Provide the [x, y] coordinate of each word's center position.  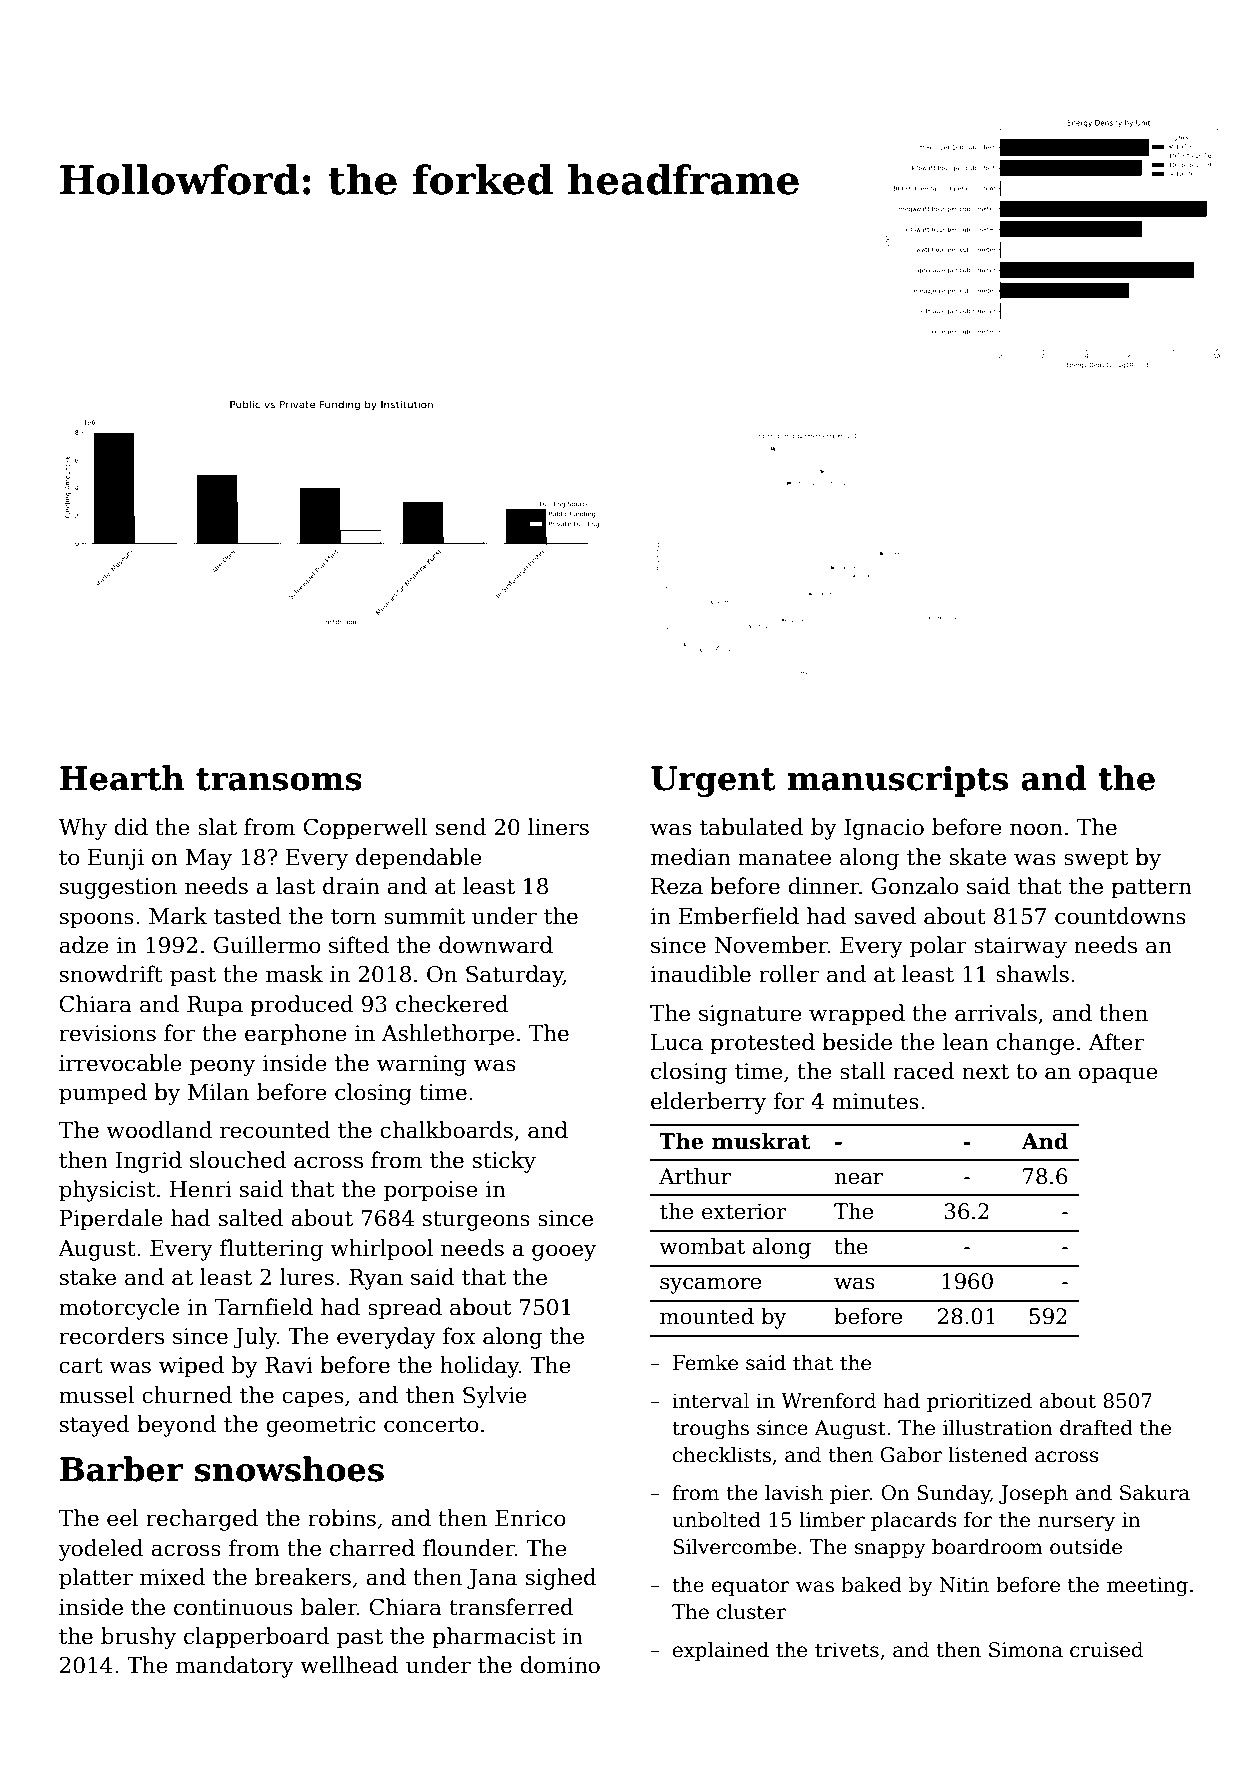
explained [721, 1651]
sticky [504, 1162]
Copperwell [366, 829]
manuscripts [897, 781]
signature [750, 1015]
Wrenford [828, 1400]
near [858, 1179]
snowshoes [289, 1469]
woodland [159, 1130]
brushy [138, 1638]
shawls [1032, 974]
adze [84, 945]
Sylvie [495, 1397]
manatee [784, 858]
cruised [1106, 1649]
